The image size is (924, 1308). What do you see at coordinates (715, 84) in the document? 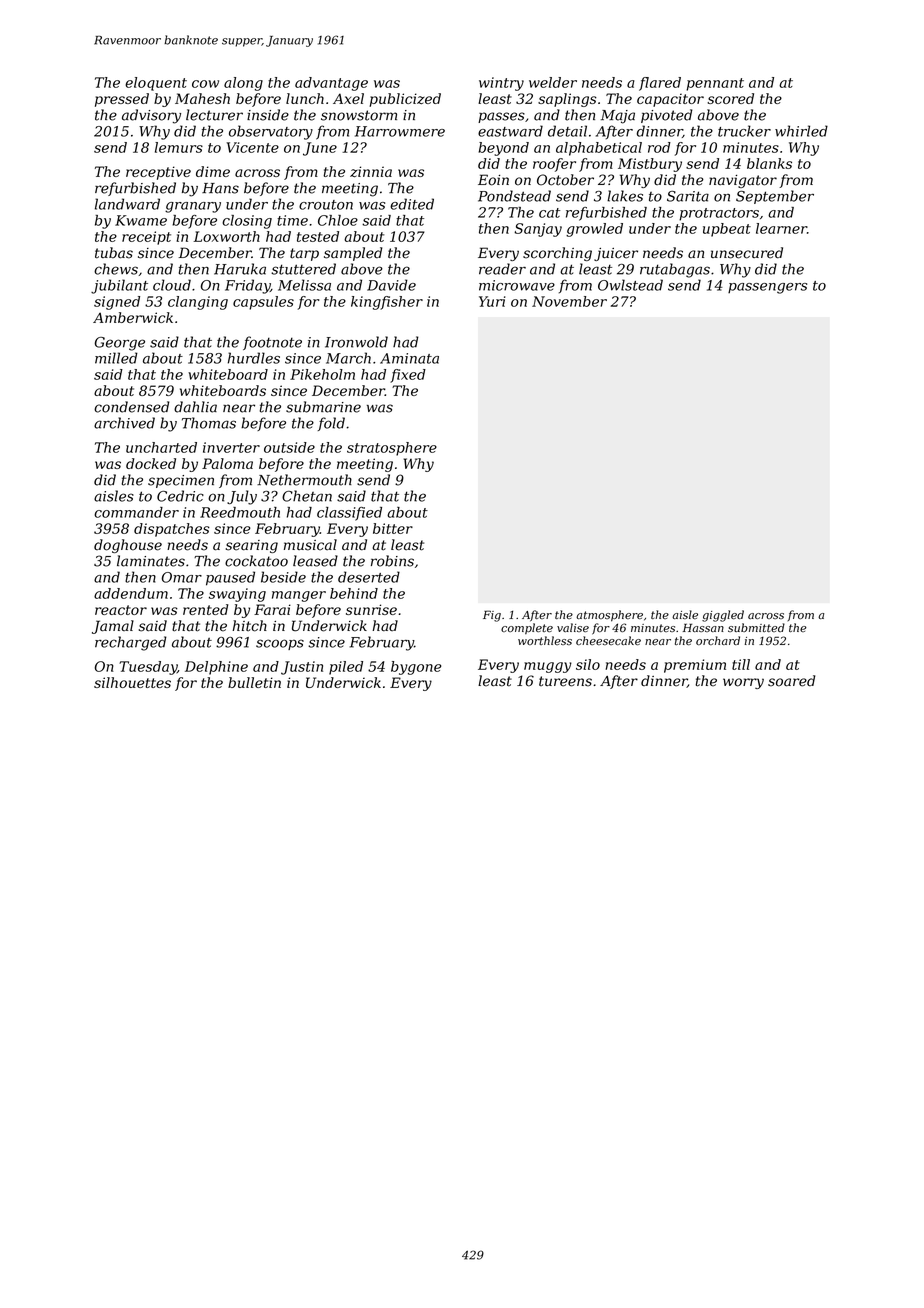
I see `pennant` at bounding box center [715, 84].
